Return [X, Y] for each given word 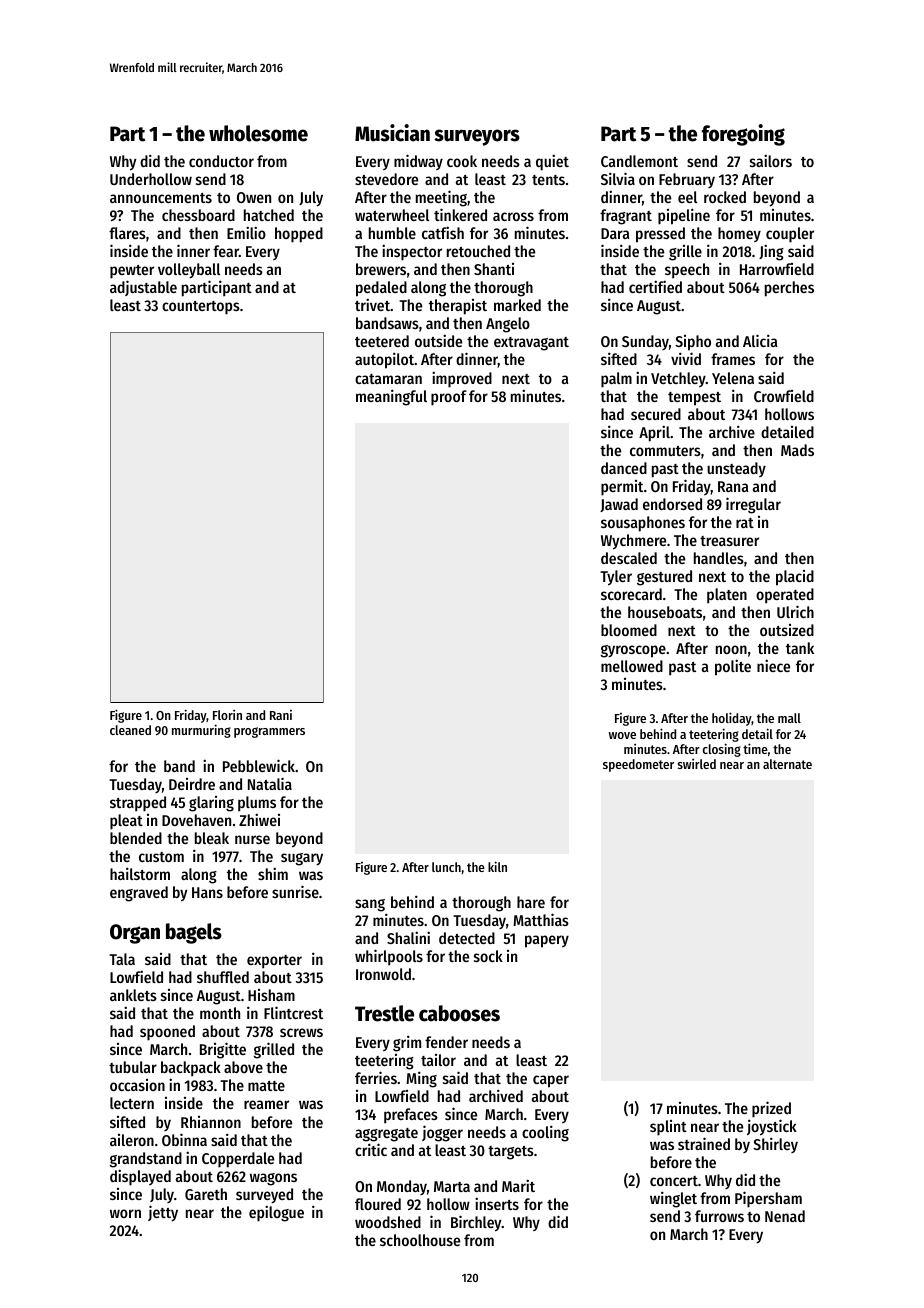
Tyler [616, 578]
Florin [227, 714]
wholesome [258, 133]
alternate [787, 764]
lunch [446, 867]
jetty [163, 1213]
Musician [392, 133]
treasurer [729, 541]
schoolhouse [420, 1240]
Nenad [785, 1216]
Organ [135, 934]
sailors [771, 160]
